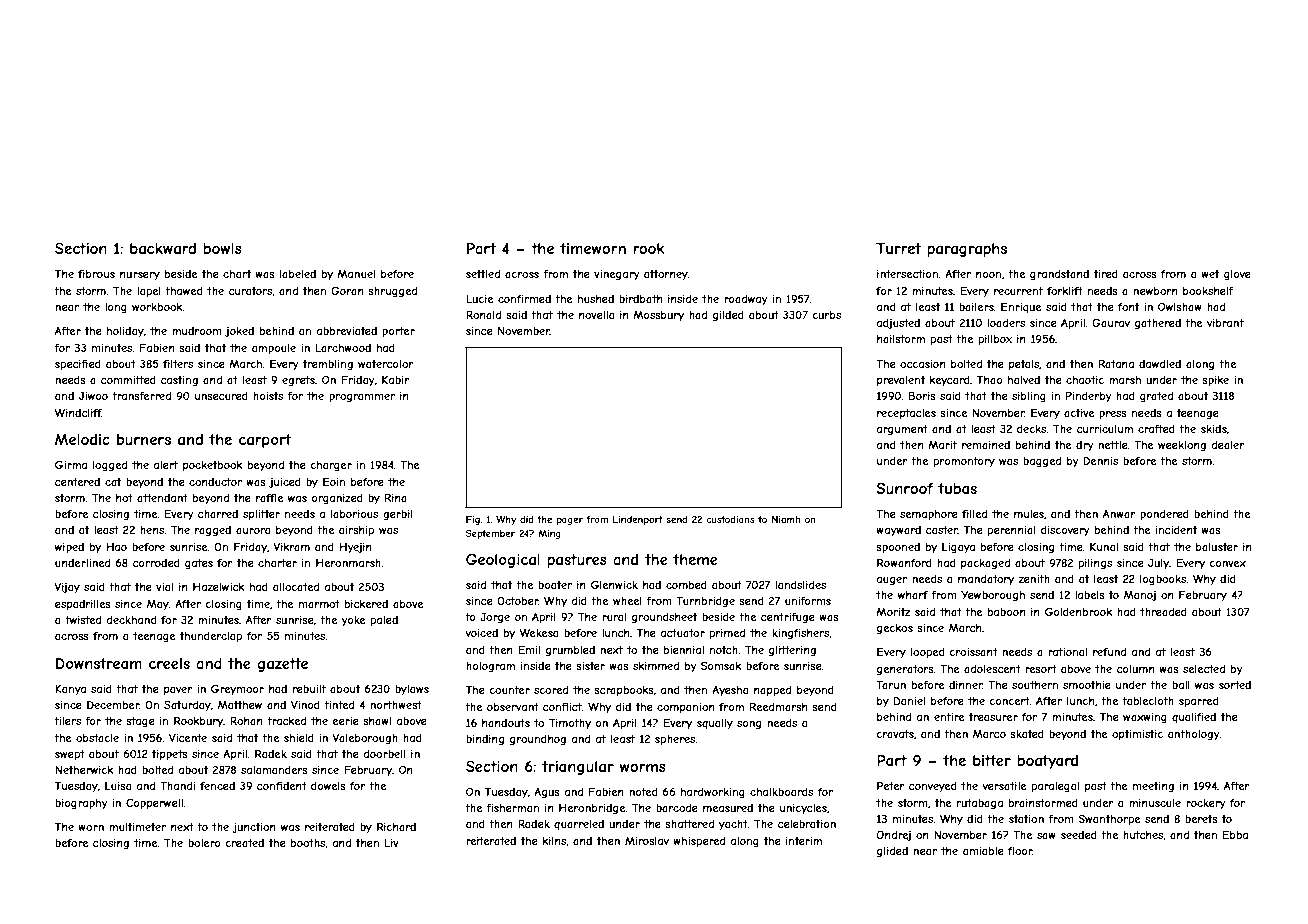 The height and width of the image is (924, 1308). What do you see at coordinates (84, 770) in the image?
I see `Netherwick` at bounding box center [84, 770].
